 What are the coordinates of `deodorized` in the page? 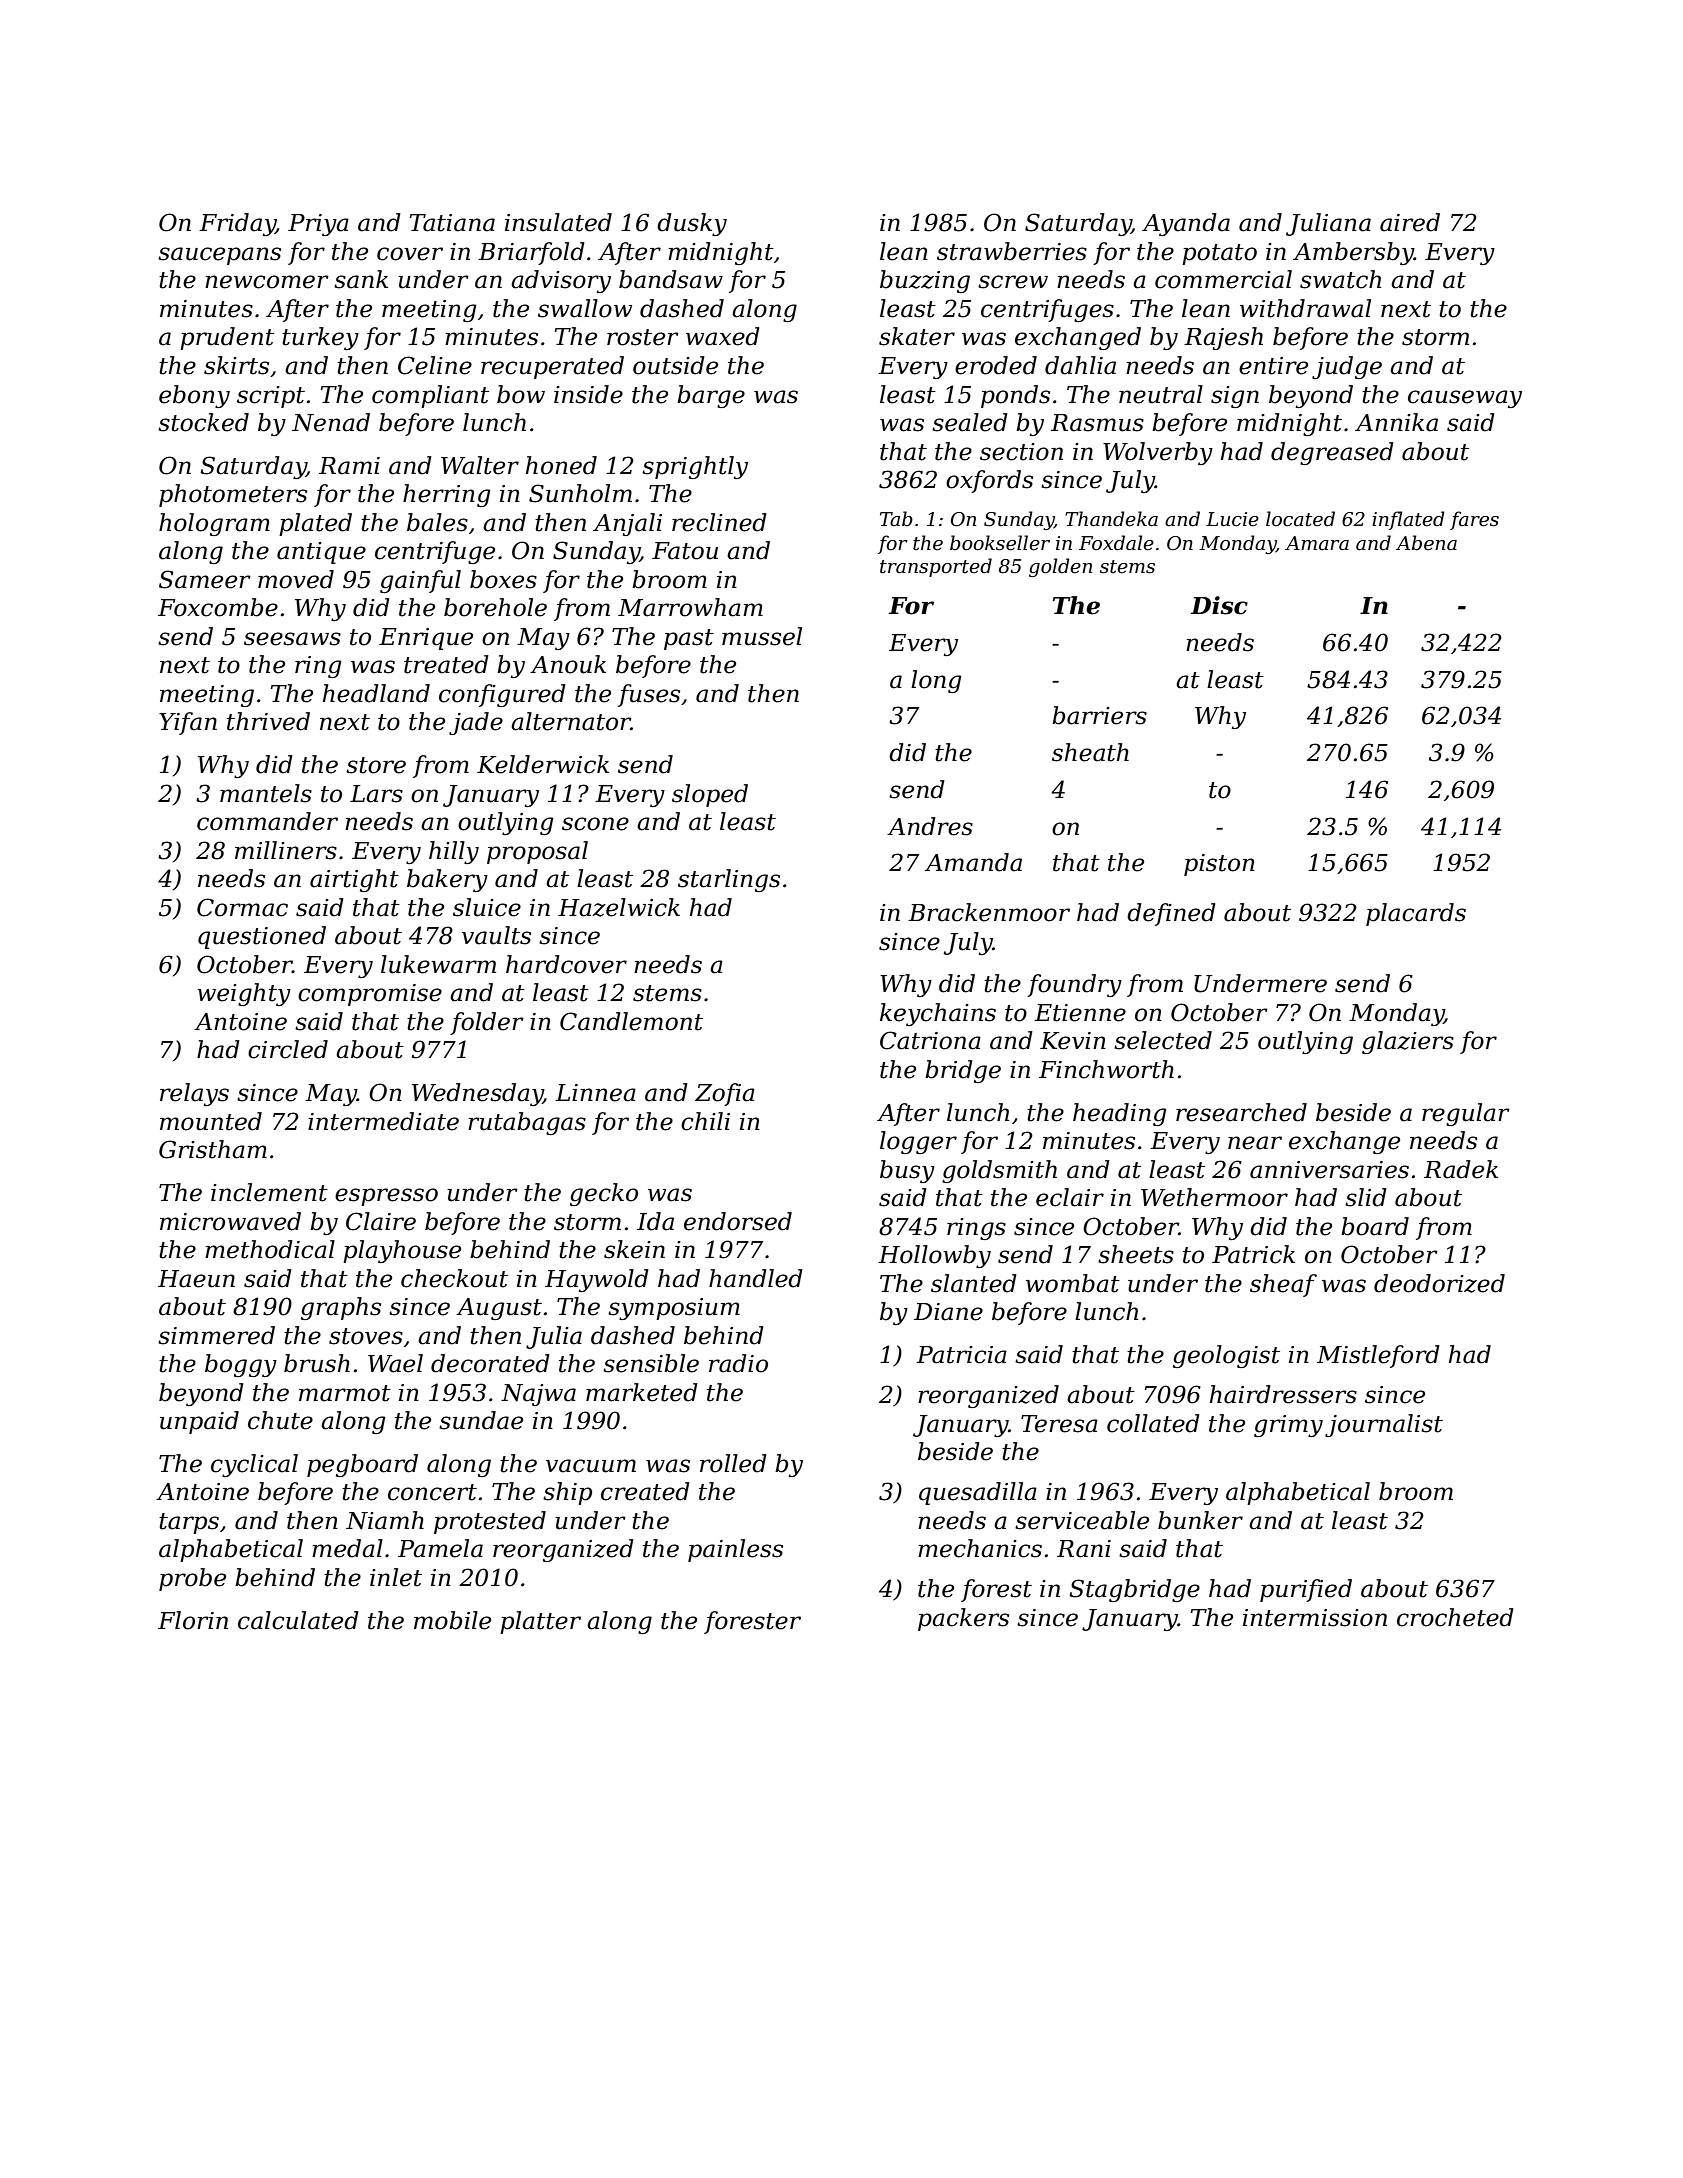 It's located at (1439, 1283).
